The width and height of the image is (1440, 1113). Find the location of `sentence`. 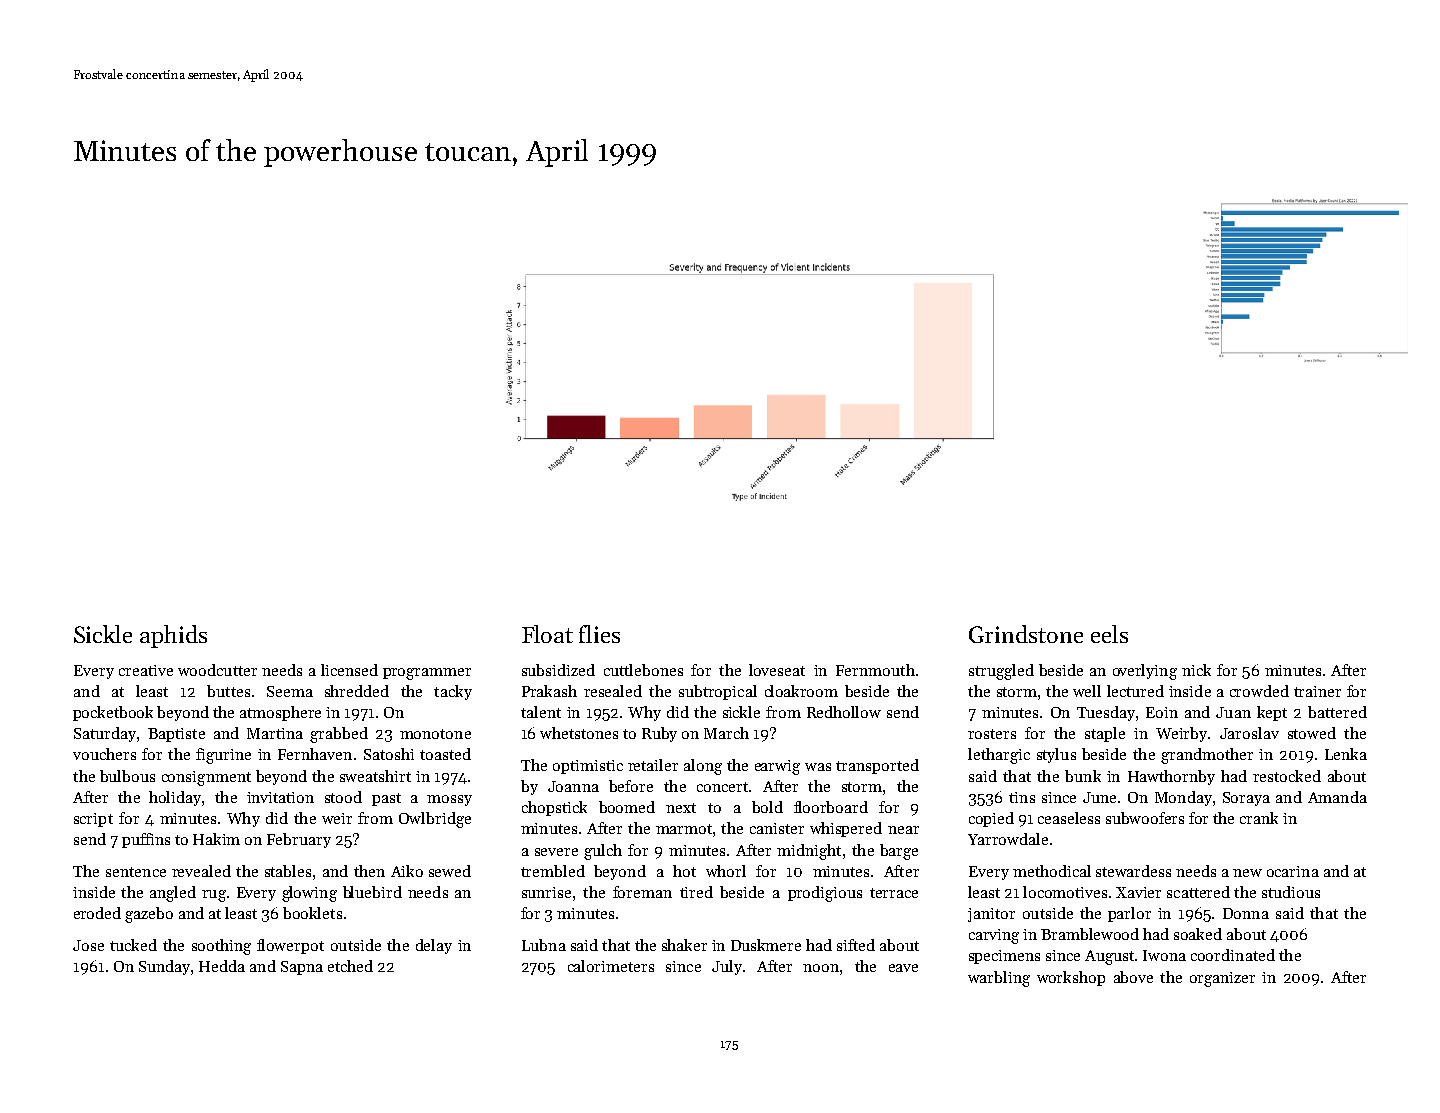

sentence is located at coordinates (136, 872).
